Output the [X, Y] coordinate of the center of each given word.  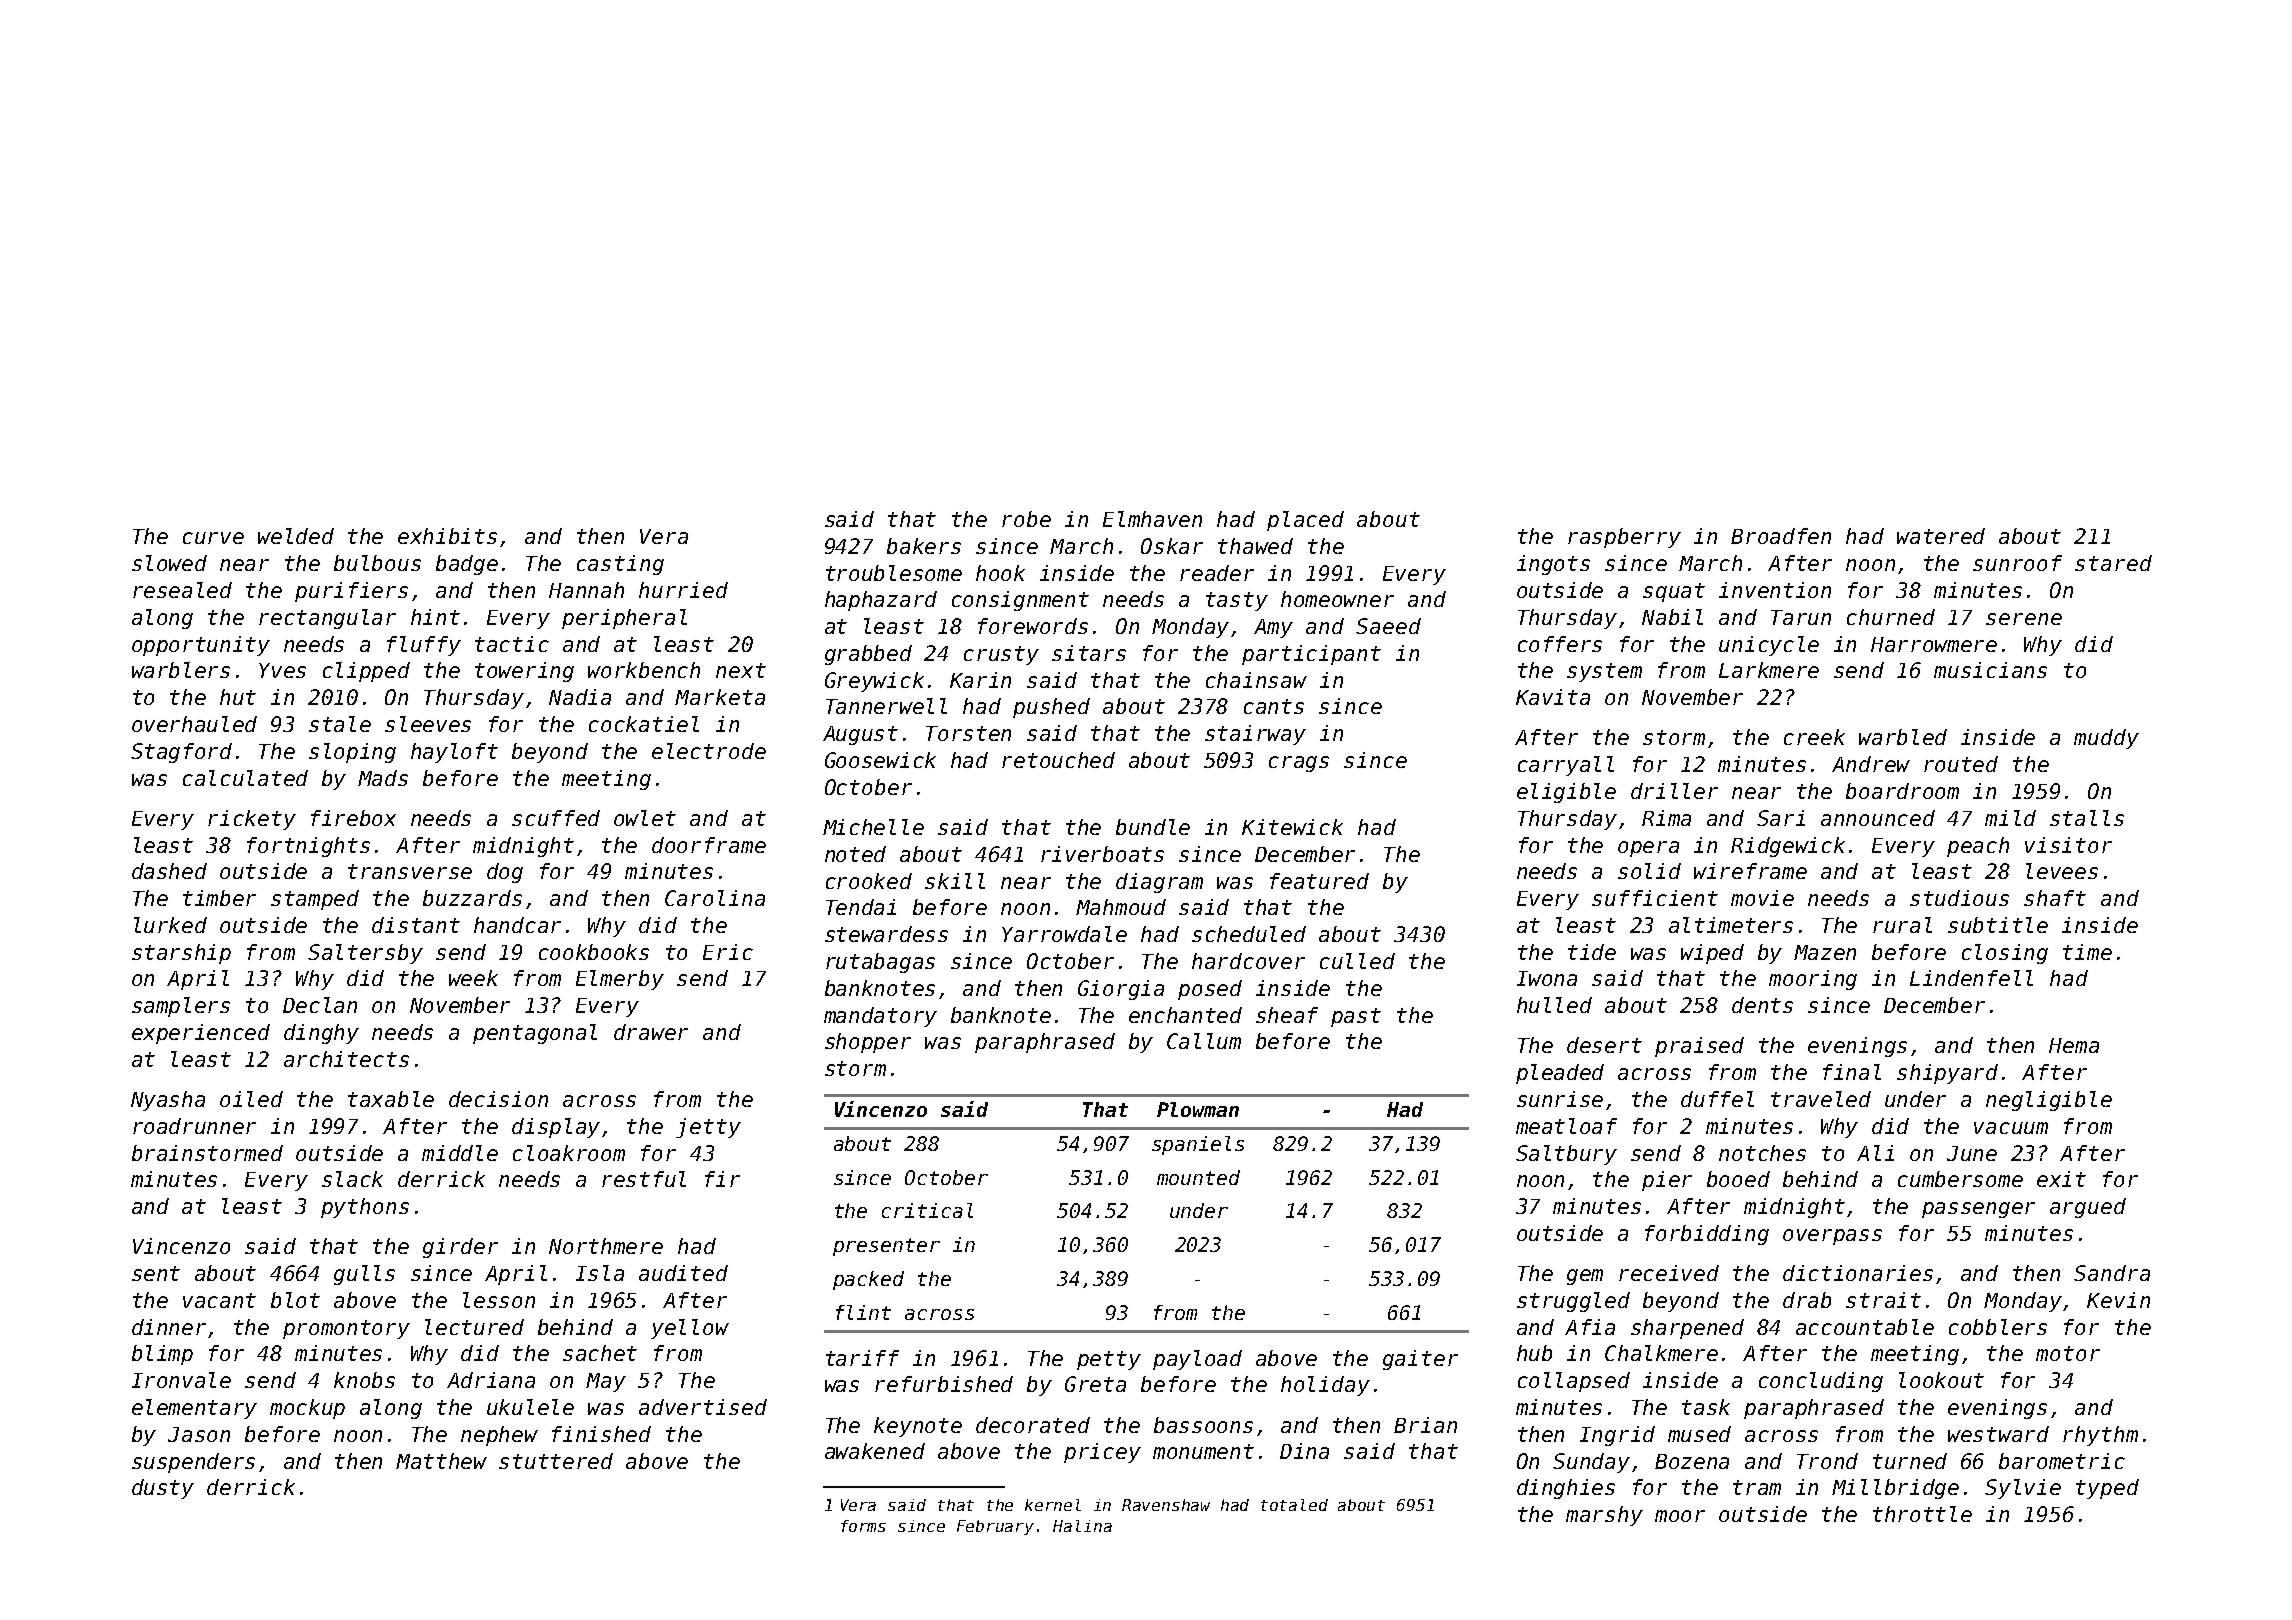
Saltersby [365, 954]
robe [1026, 519]
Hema [2074, 1045]
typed [2107, 1489]
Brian [1425, 1425]
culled [1357, 961]
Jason [199, 1434]
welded [296, 536]
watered [1941, 536]
